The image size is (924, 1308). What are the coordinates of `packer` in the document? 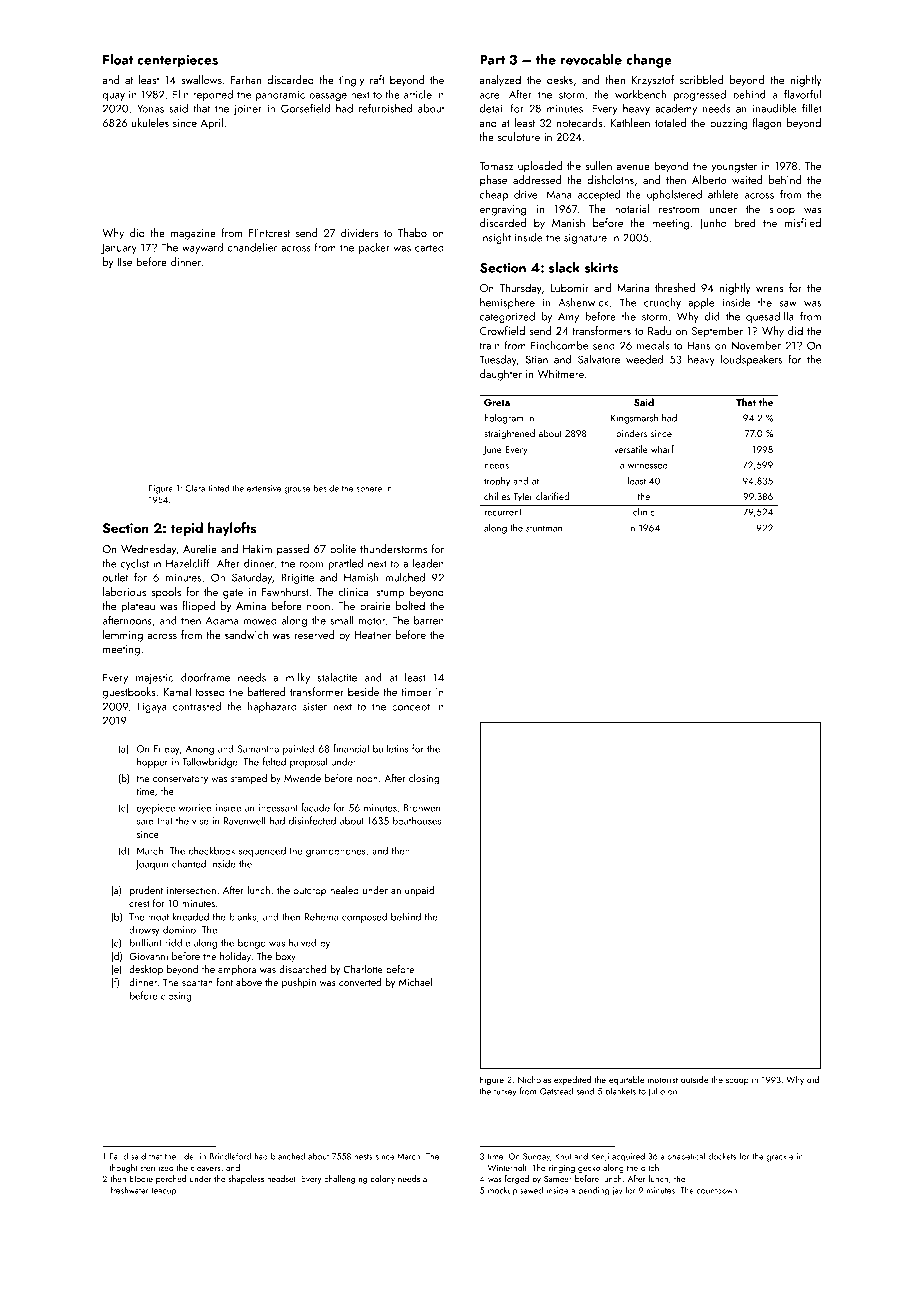 It's located at (374, 248).
